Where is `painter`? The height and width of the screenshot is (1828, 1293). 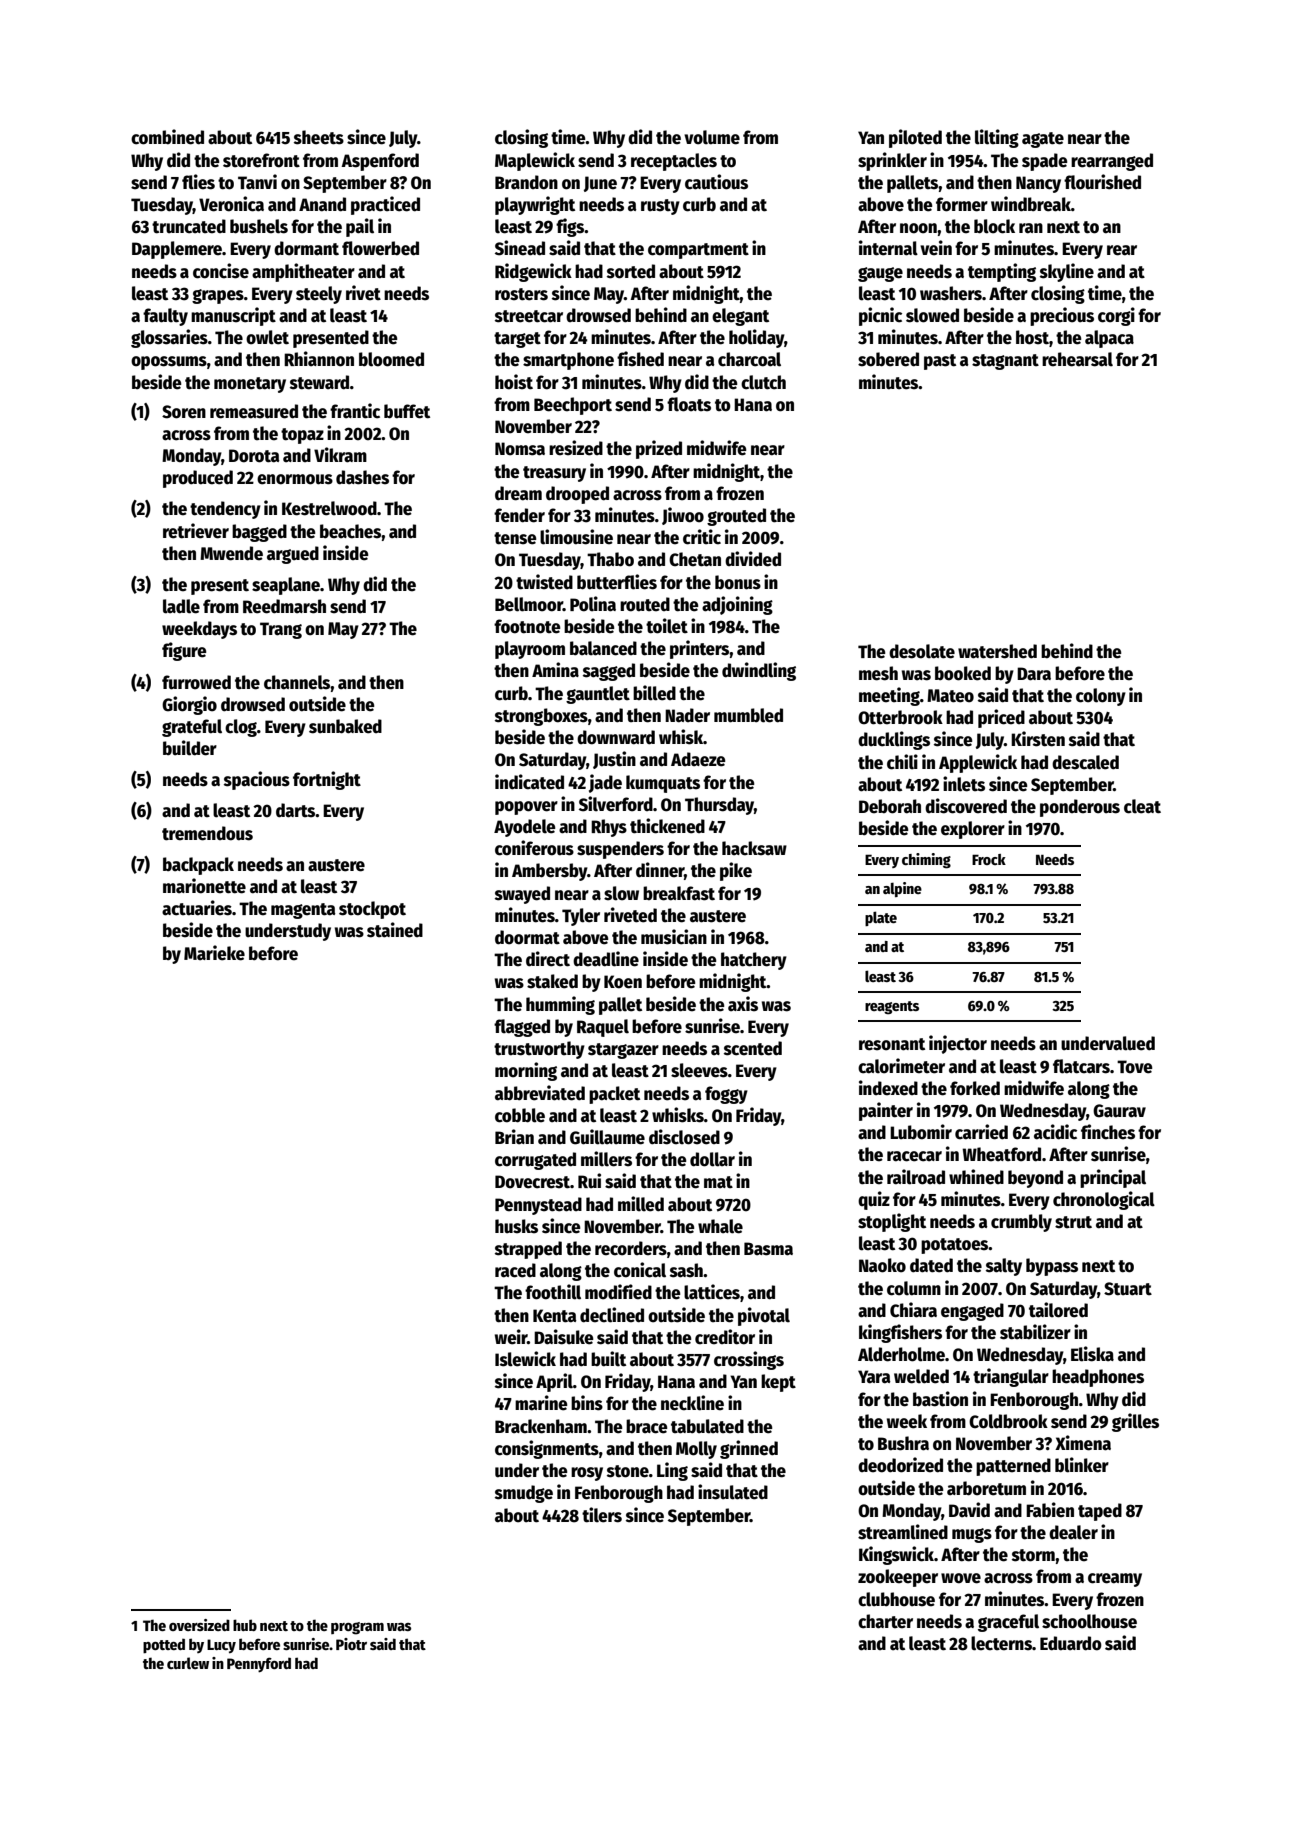 painter is located at coordinates (886, 1111).
